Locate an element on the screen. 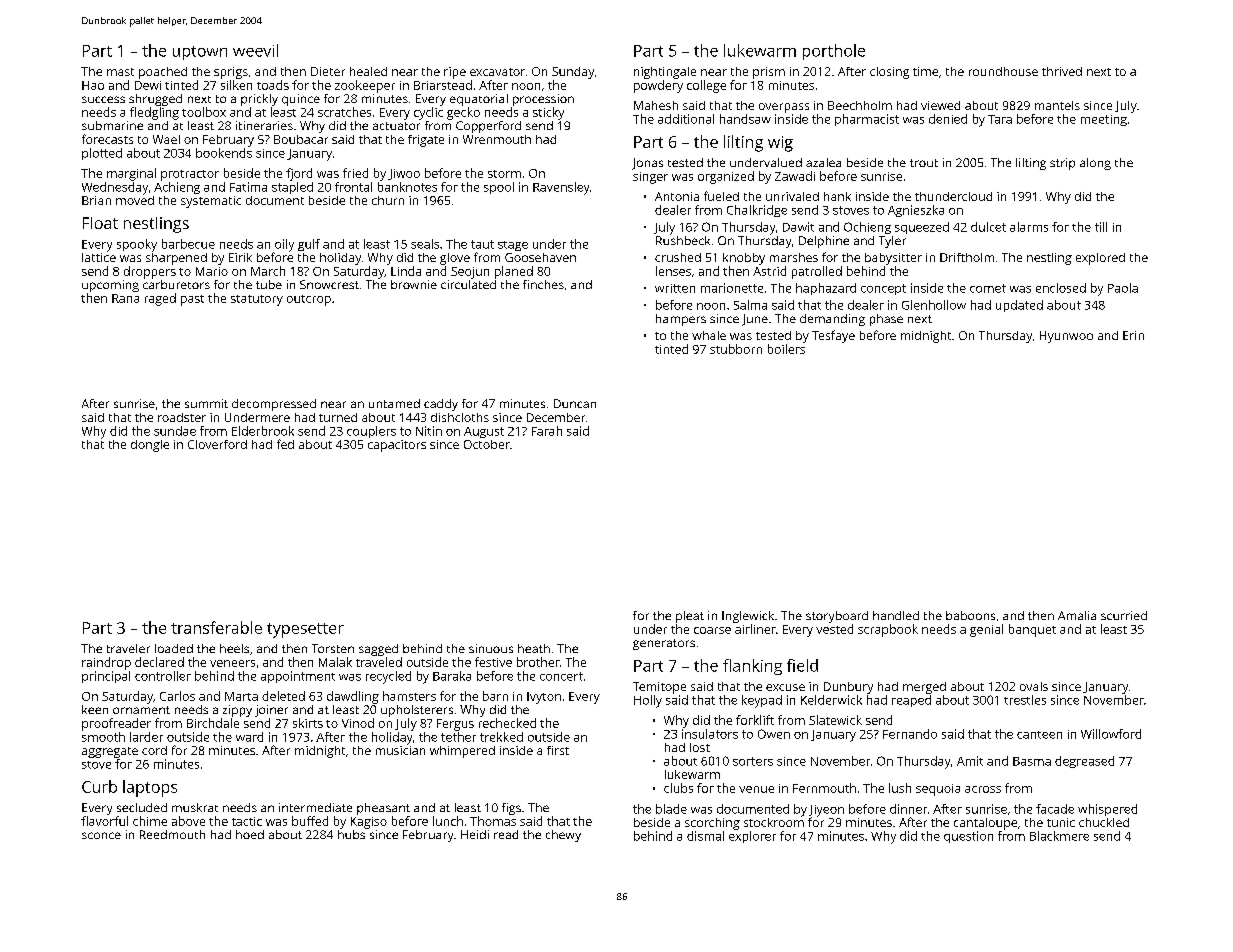 The image size is (1233, 952). March is located at coordinates (268, 271).
